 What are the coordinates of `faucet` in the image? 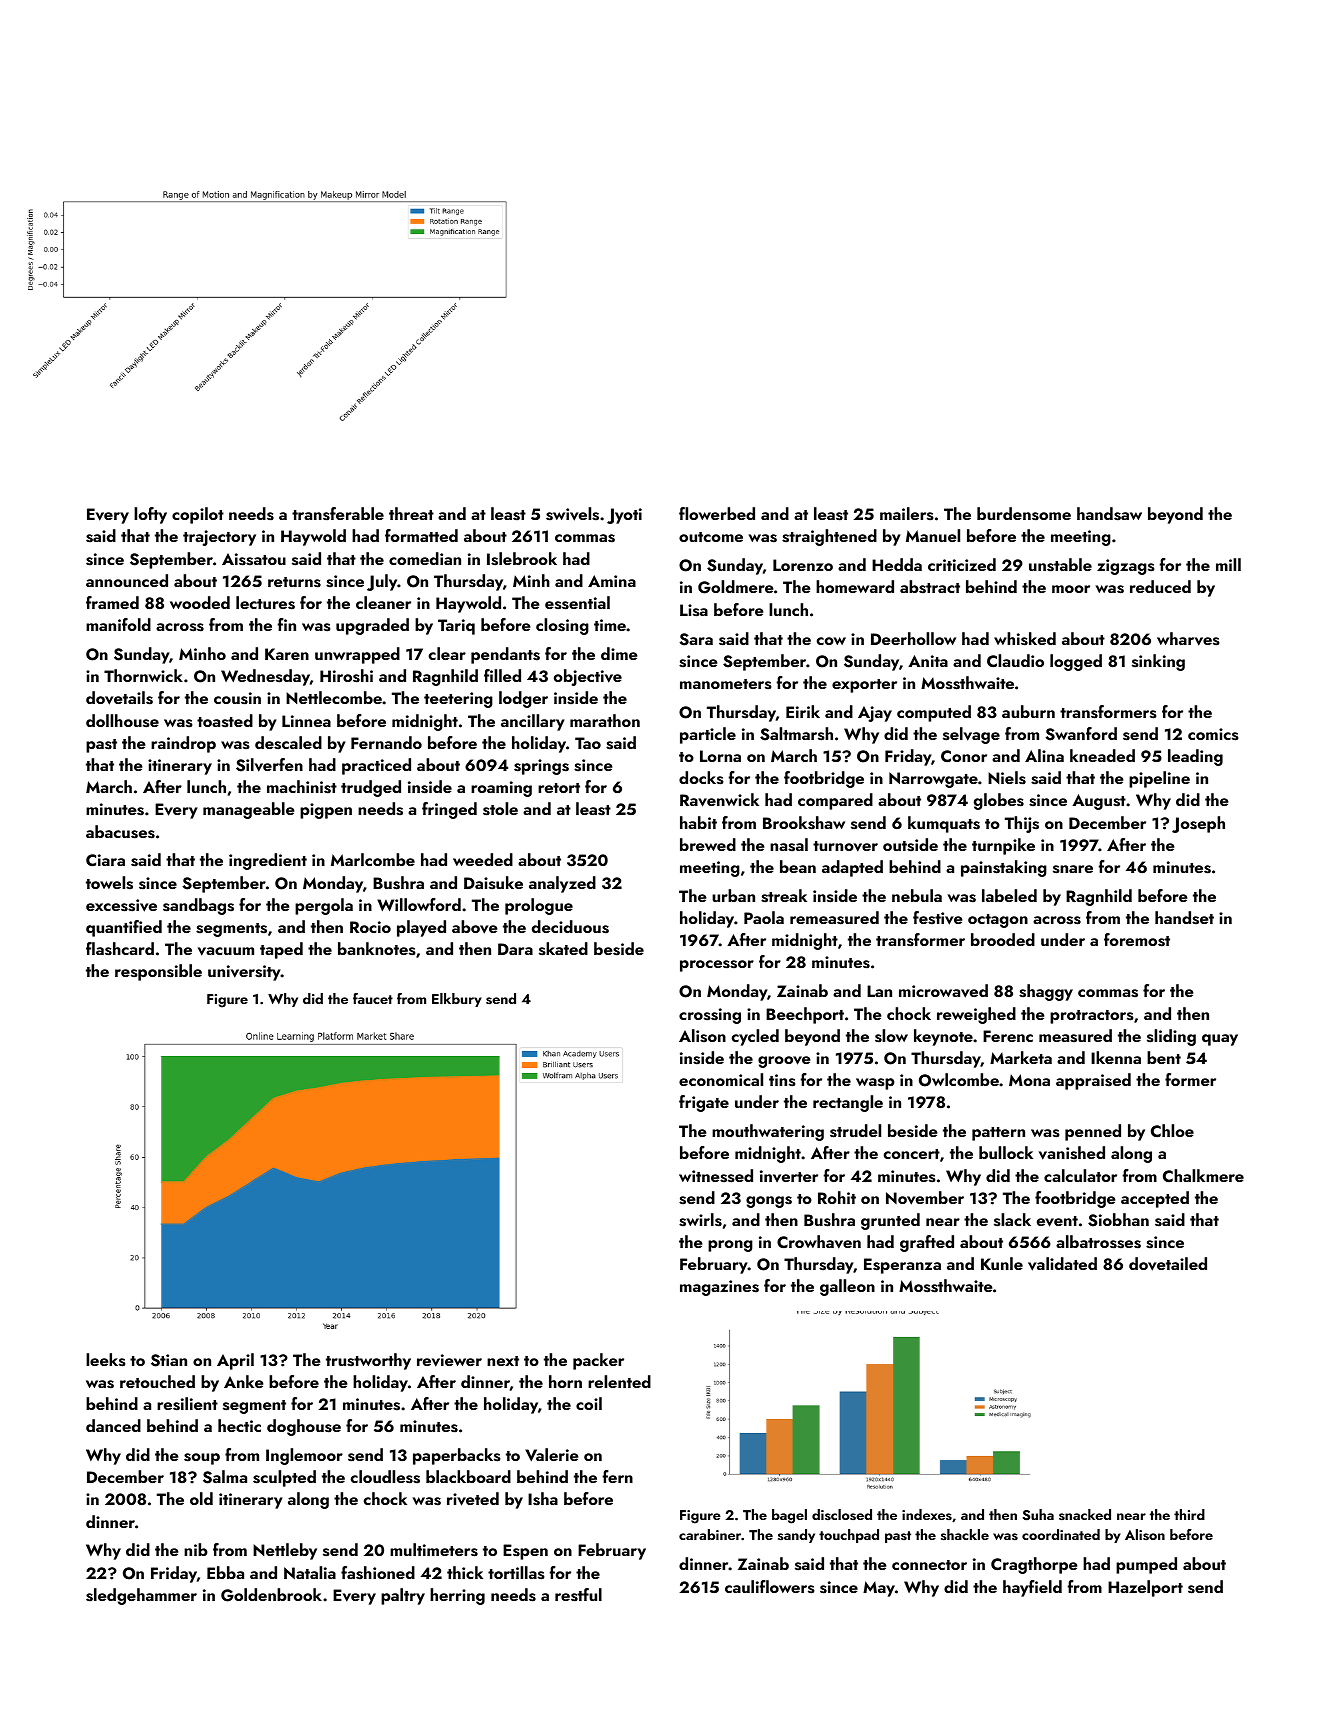 It's located at (373, 998).
